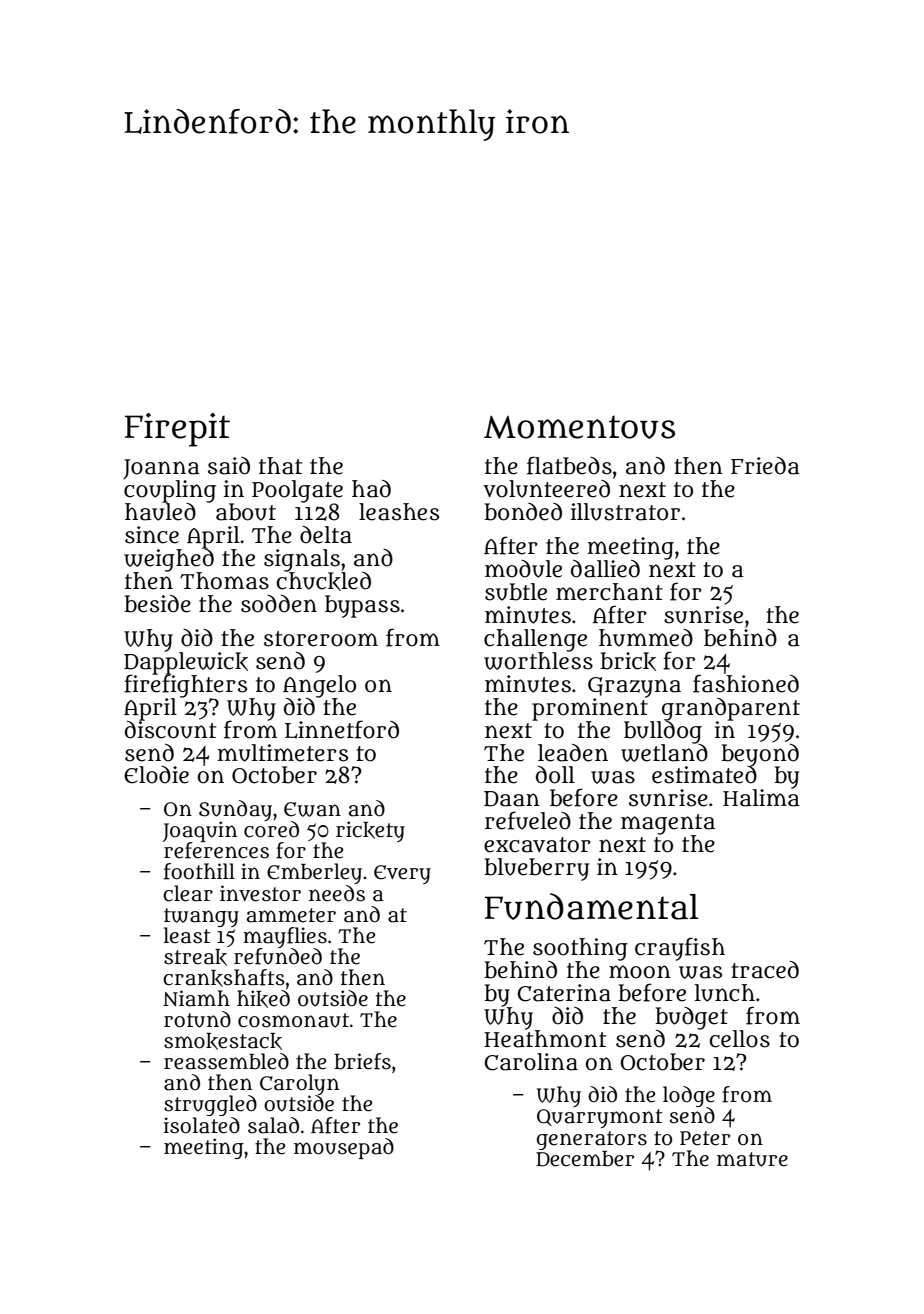 This page has width=924, height=1314. What do you see at coordinates (585, 1159) in the page?
I see `December` at bounding box center [585, 1159].
